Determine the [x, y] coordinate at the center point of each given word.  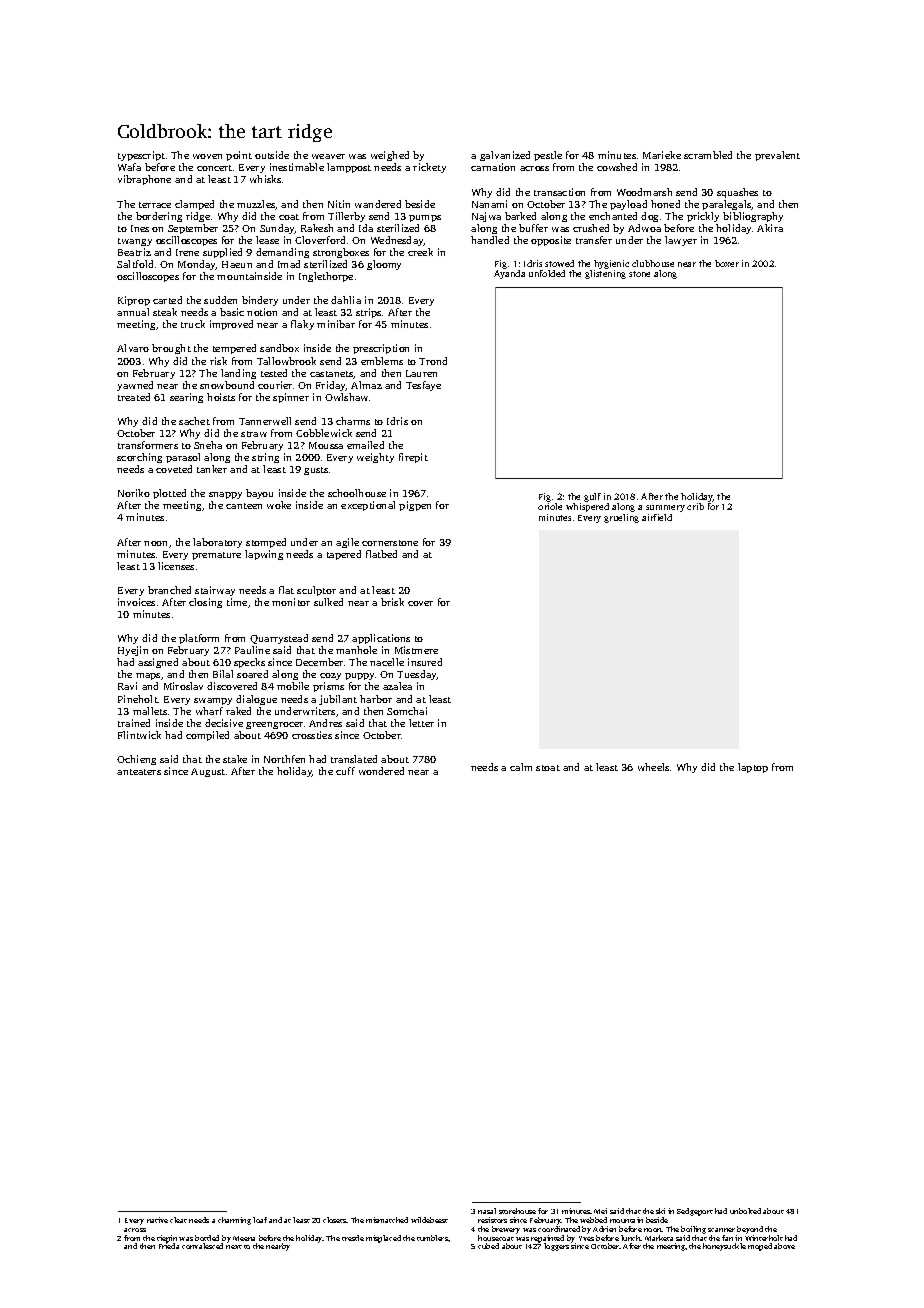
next [234, 1247]
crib [695, 506]
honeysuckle [724, 1247]
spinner [291, 398]
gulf [592, 497]
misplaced [383, 1239]
